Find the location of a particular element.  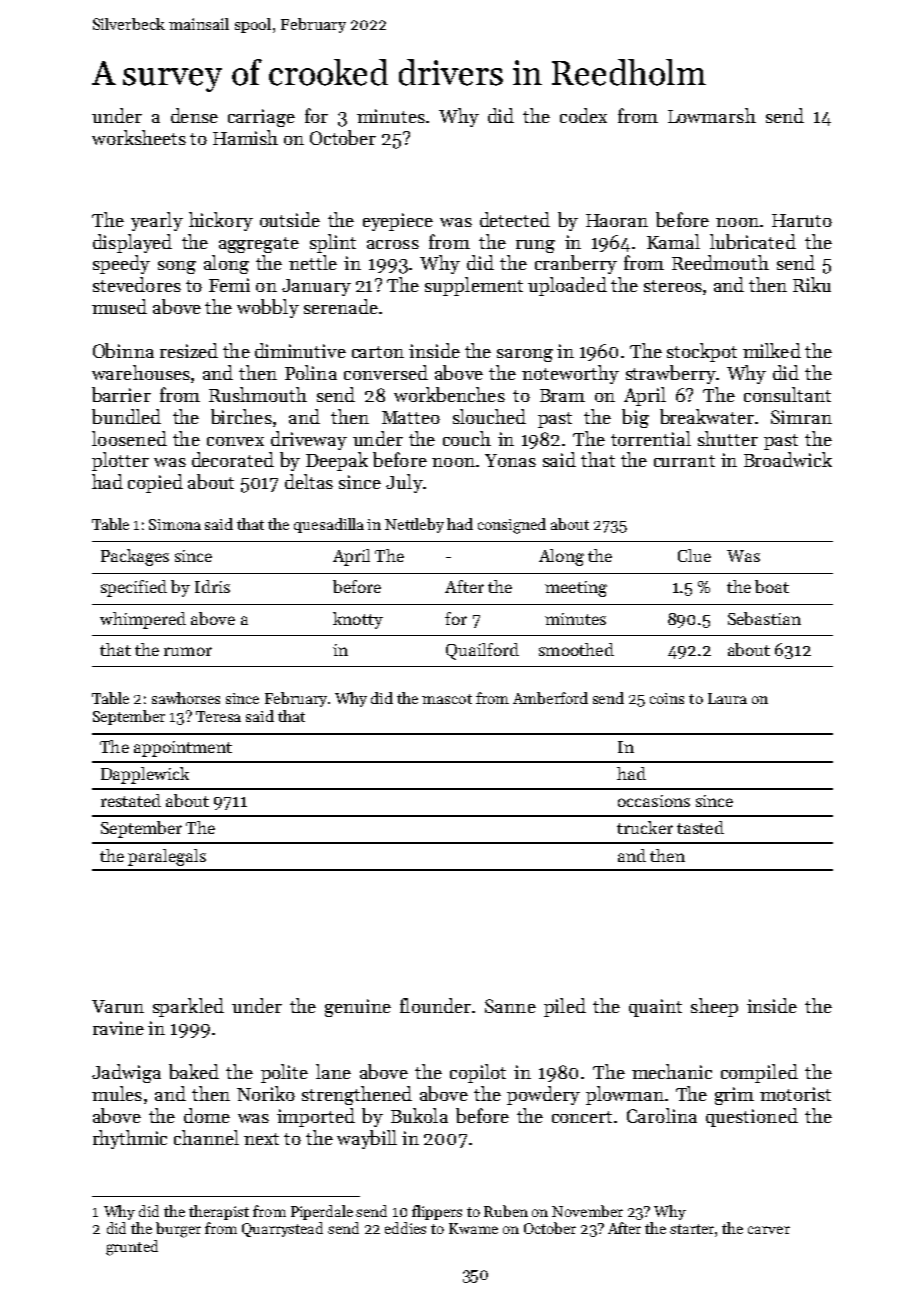

torrential is located at coordinates (651, 438).
